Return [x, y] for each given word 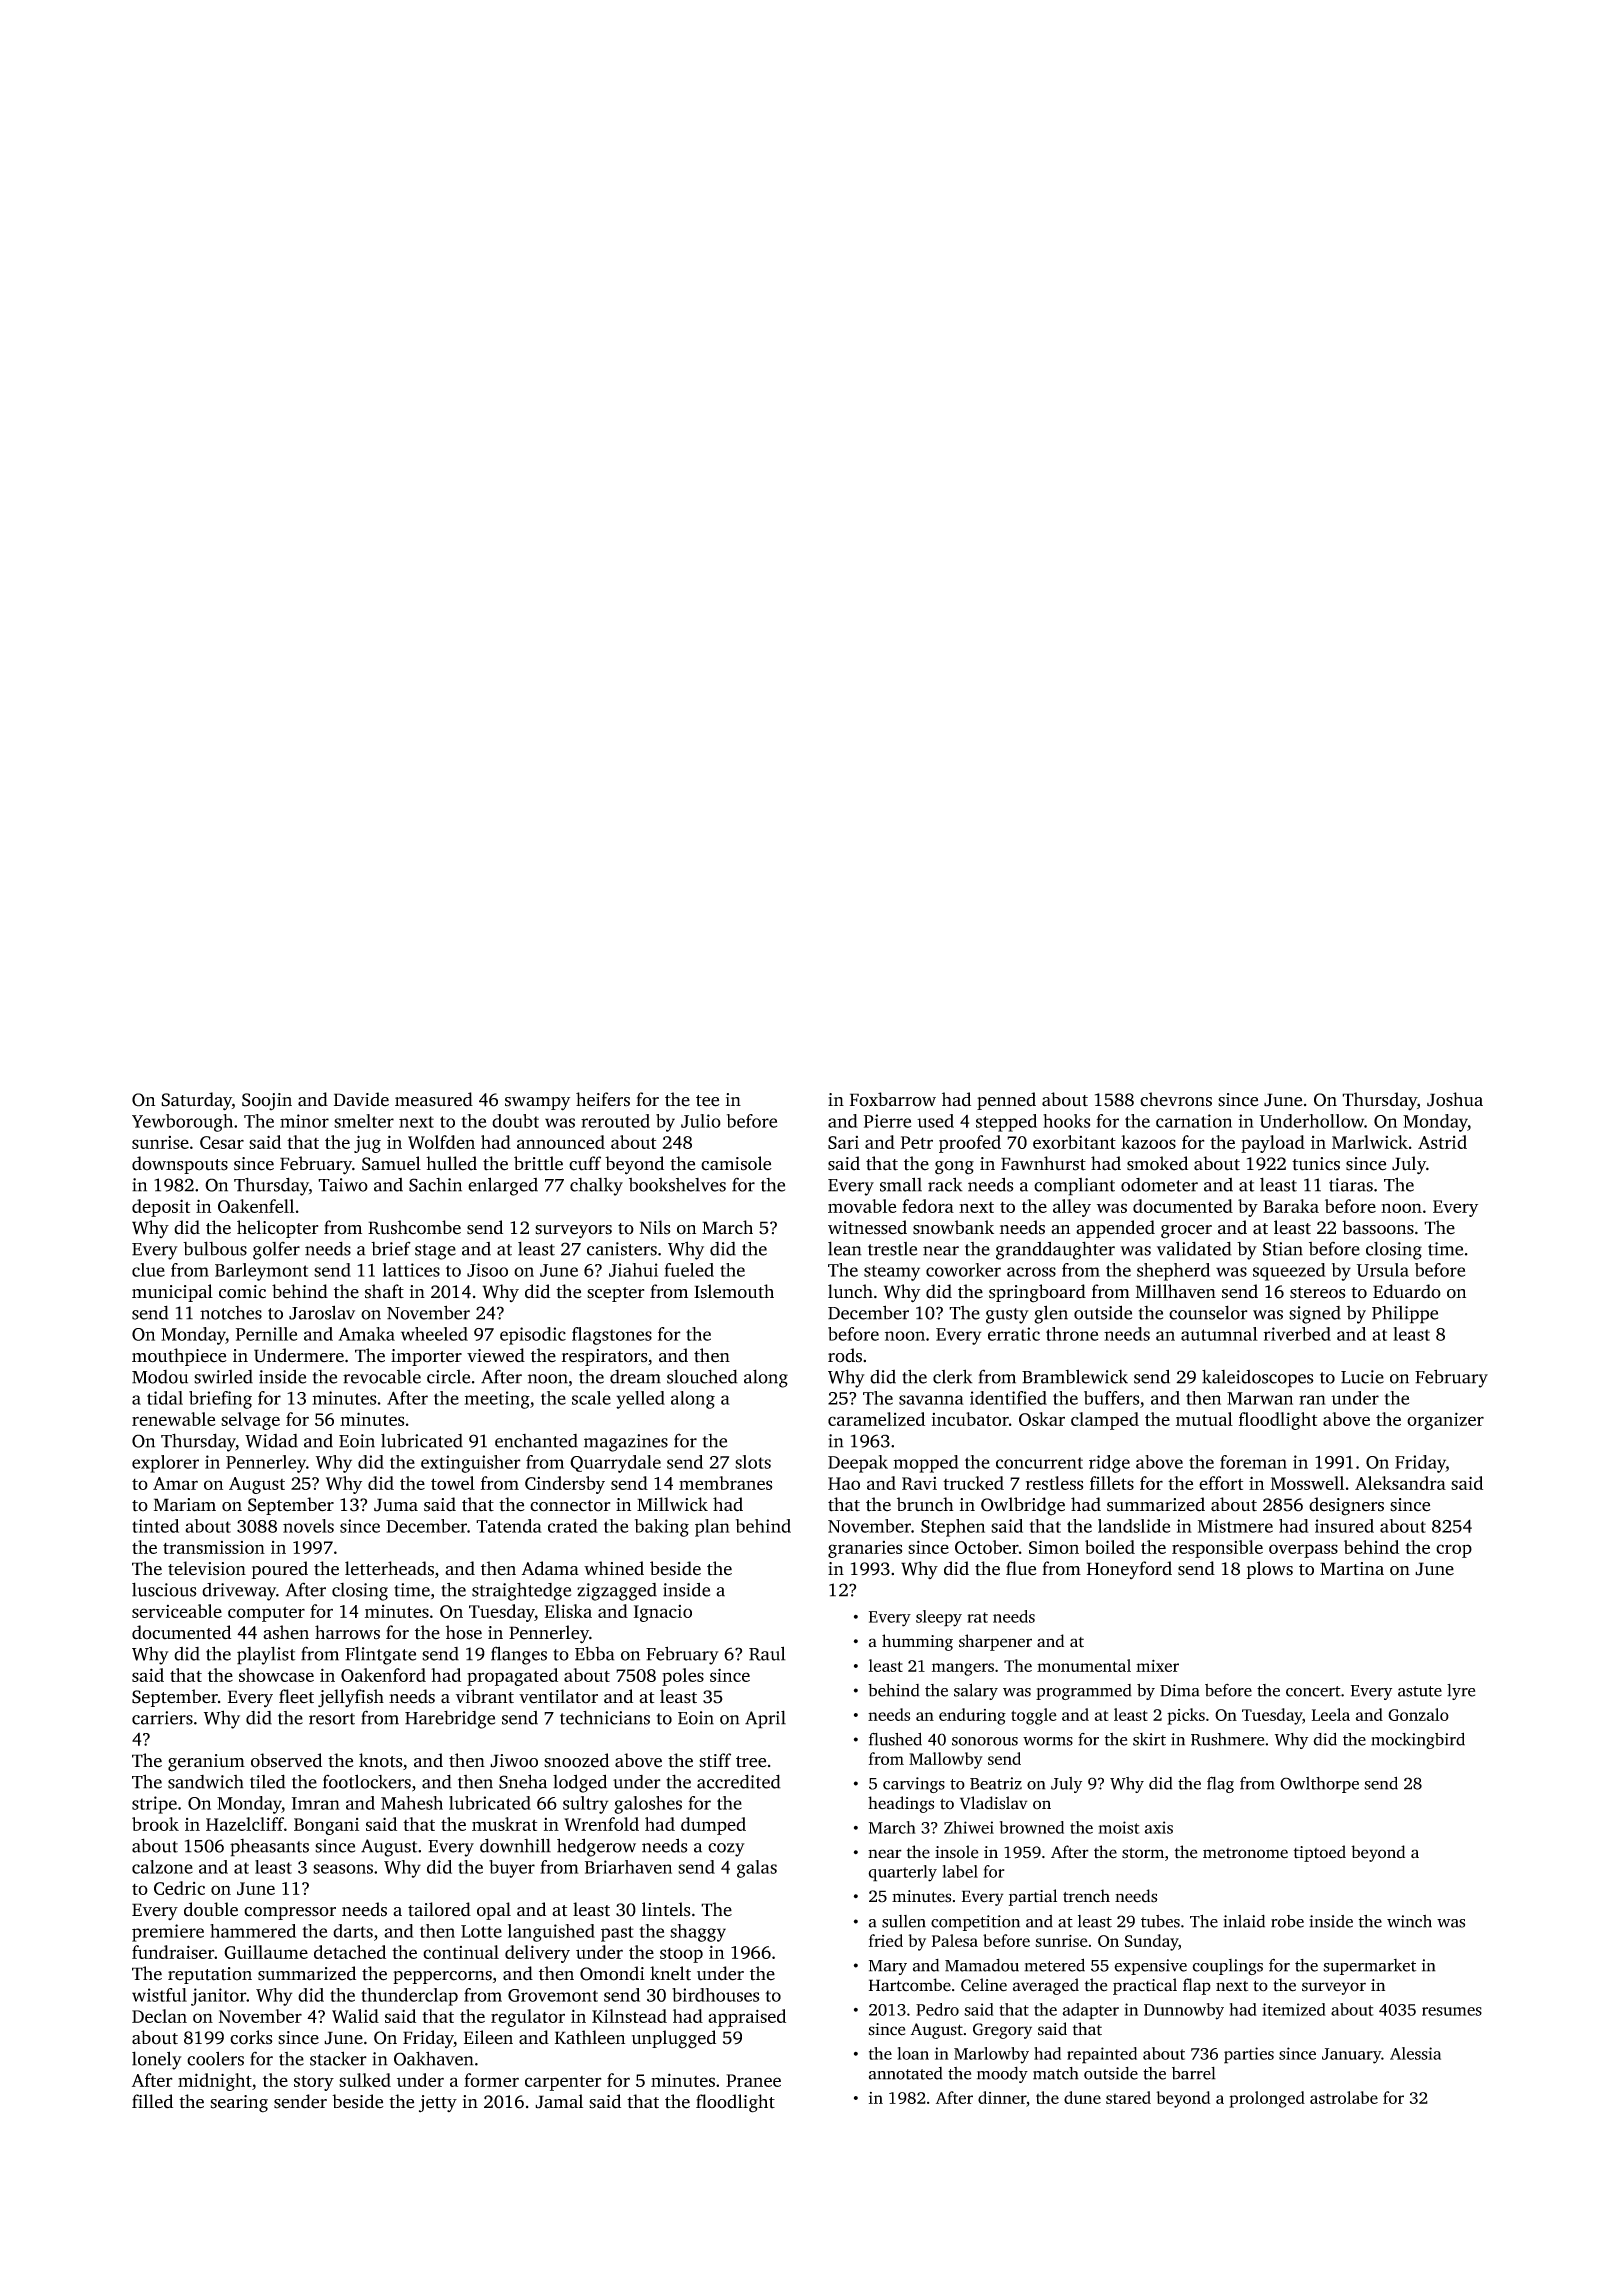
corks [251, 2037]
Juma [396, 1505]
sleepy [939, 1618]
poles [683, 1677]
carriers [162, 1718]
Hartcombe [910, 1985]
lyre [1461, 1692]
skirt [1149, 1739]
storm [1143, 1853]
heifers [603, 1099]
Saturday [196, 1101]
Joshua [1455, 1099]
